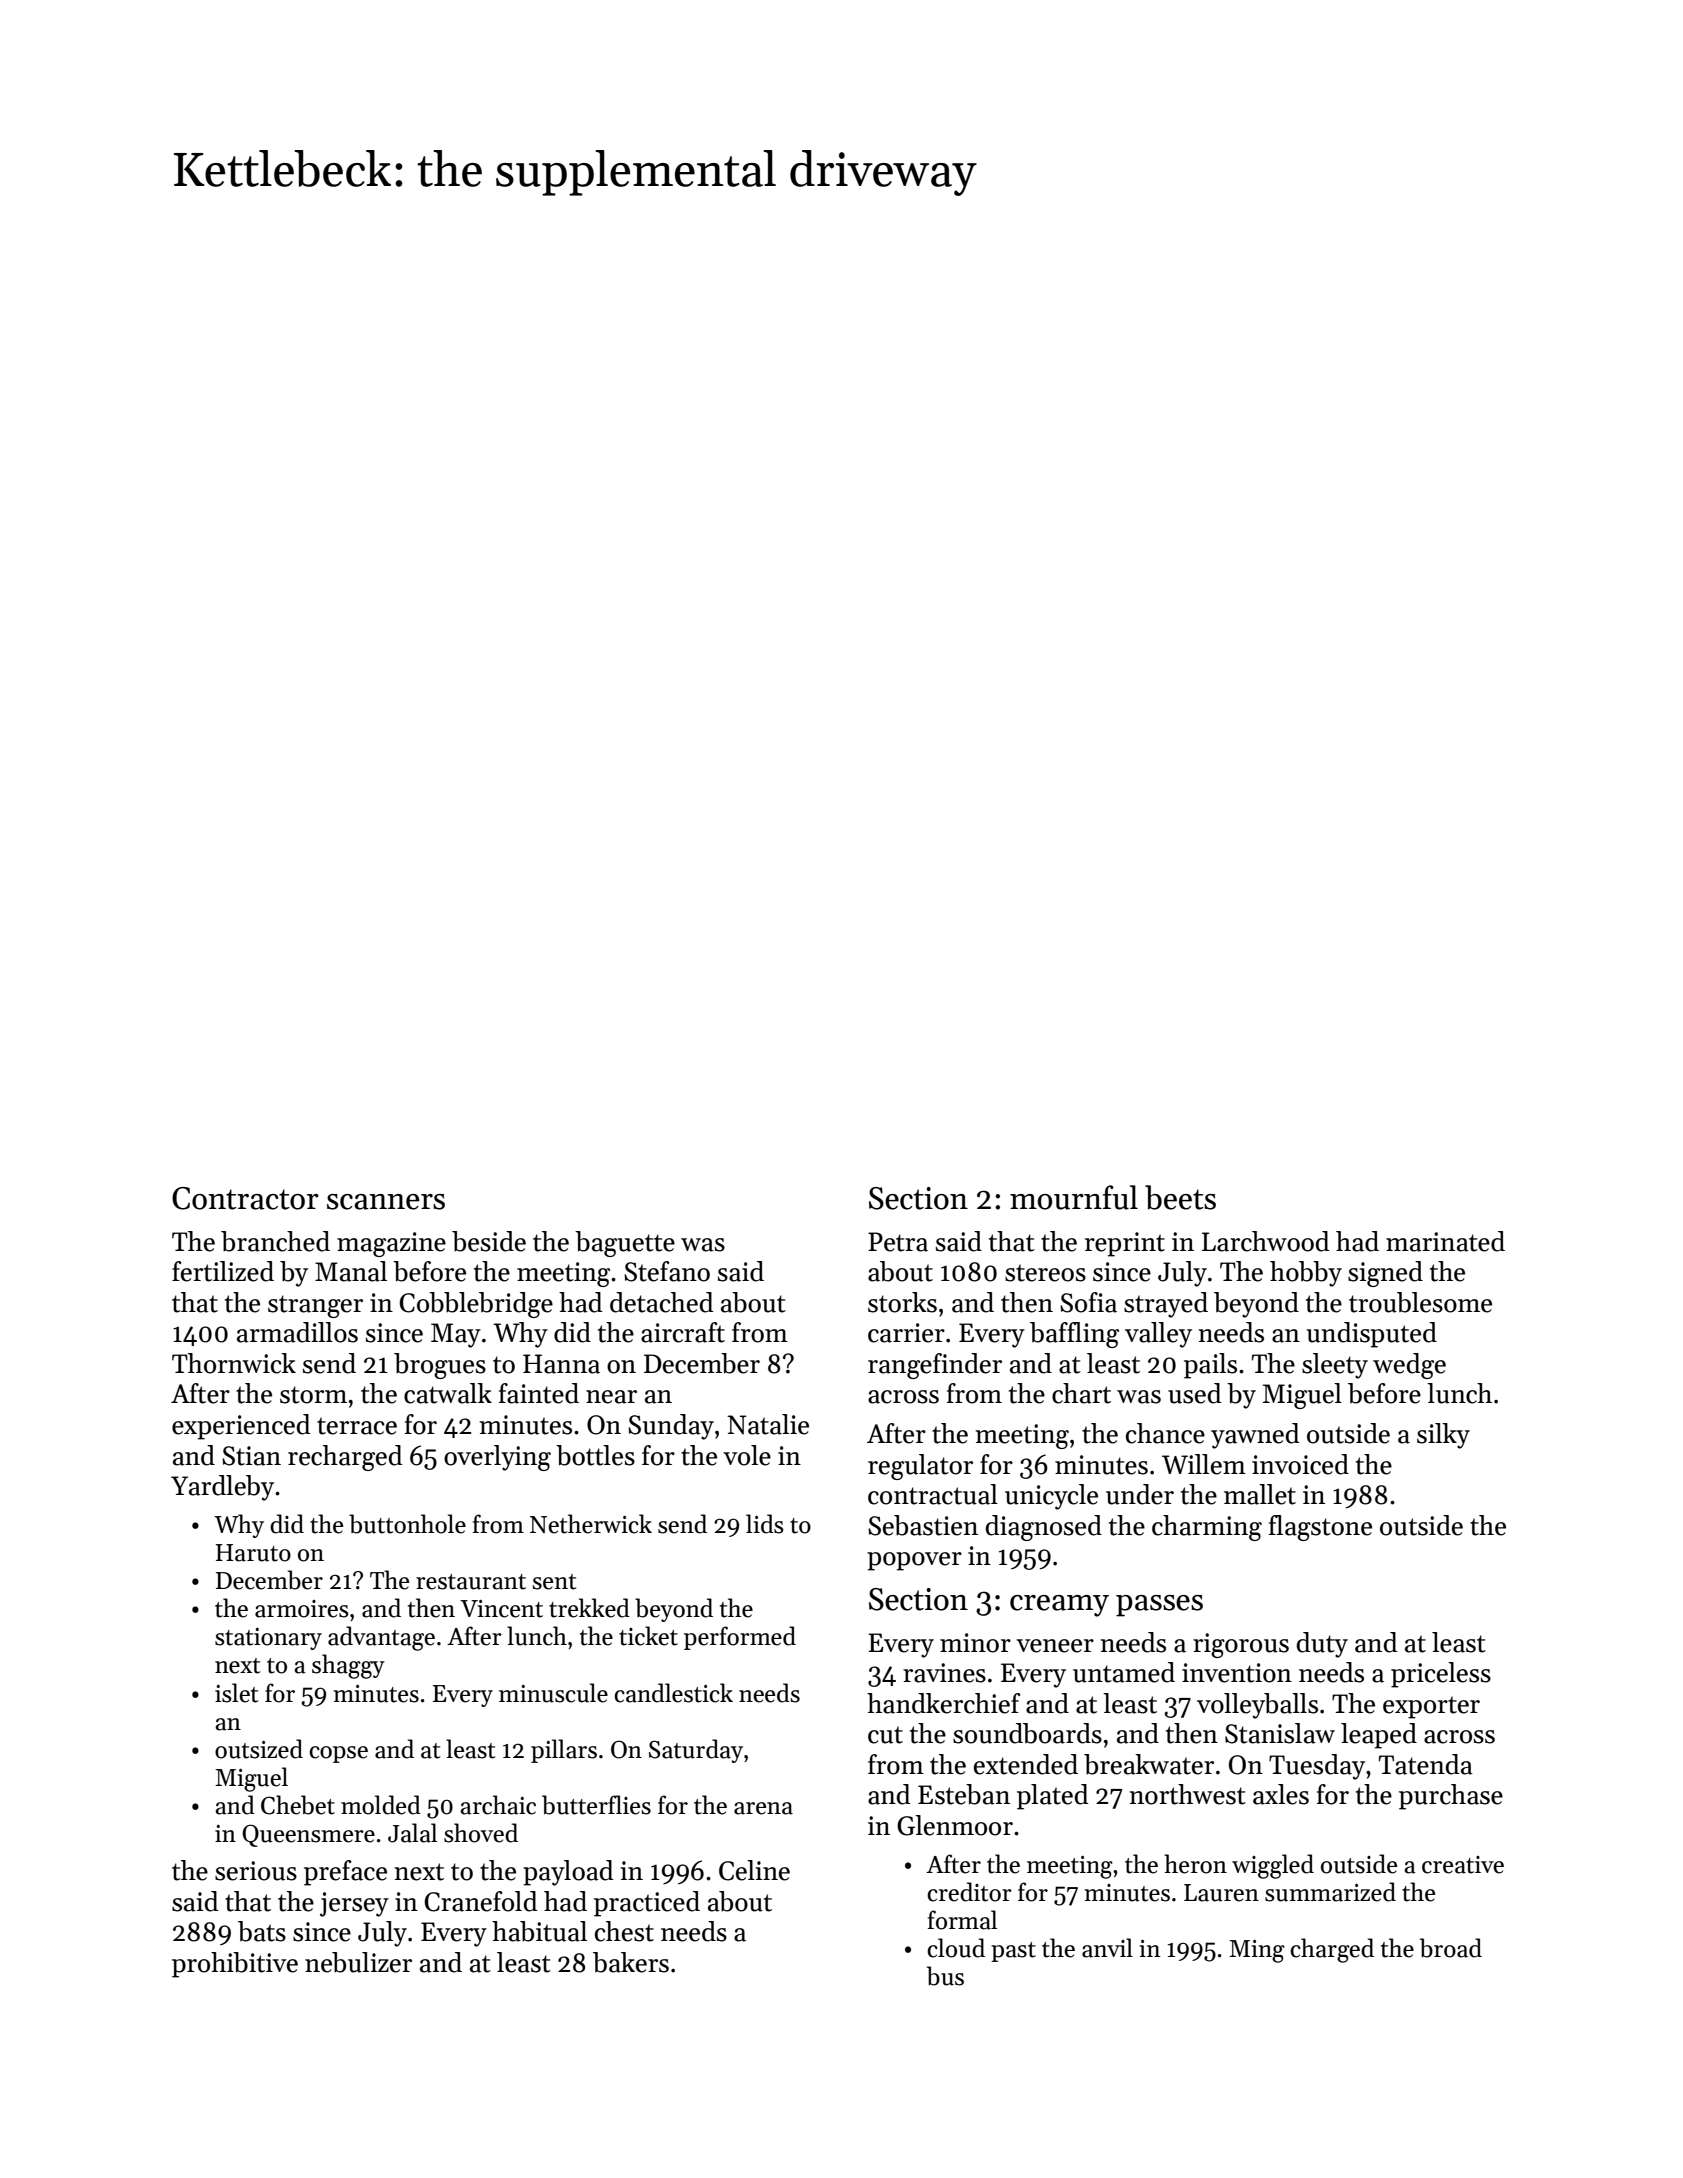 The height and width of the image is (2178, 1683). Describe the element at coordinates (765, 1524) in the image. I see `lids` at that location.
